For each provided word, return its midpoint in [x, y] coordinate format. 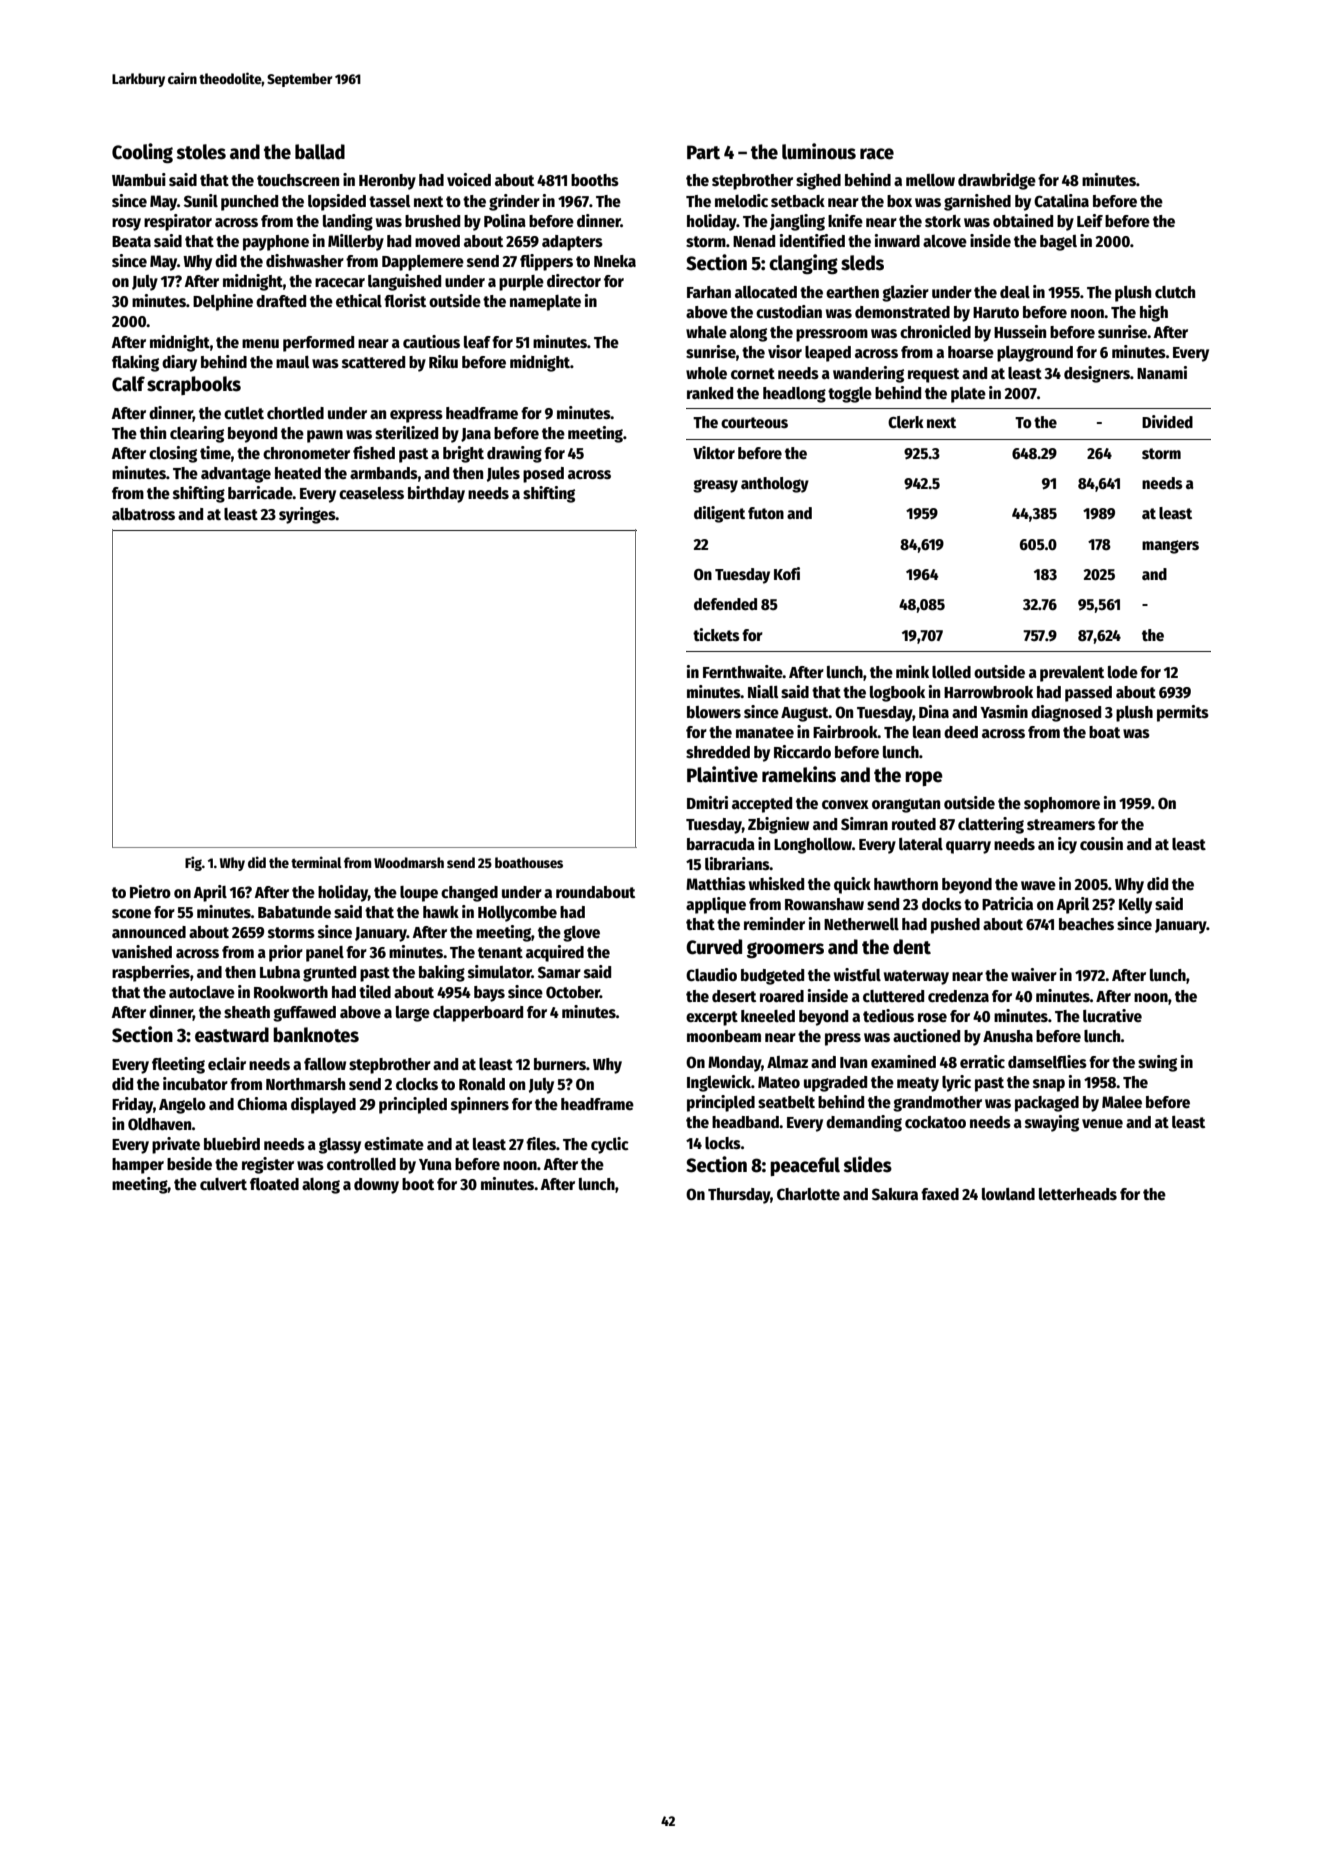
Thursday [739, 1196]
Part [703, 152]
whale [706, 332]
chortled [295, 413]
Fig [193, 863]
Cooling [142, 153]
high [1154, 313]
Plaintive [722, 774]
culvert [223, 1184]
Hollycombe [517, 914]
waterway [916, 977]
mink [912, 671]
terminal [316, 862]
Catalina [1061, 200]
